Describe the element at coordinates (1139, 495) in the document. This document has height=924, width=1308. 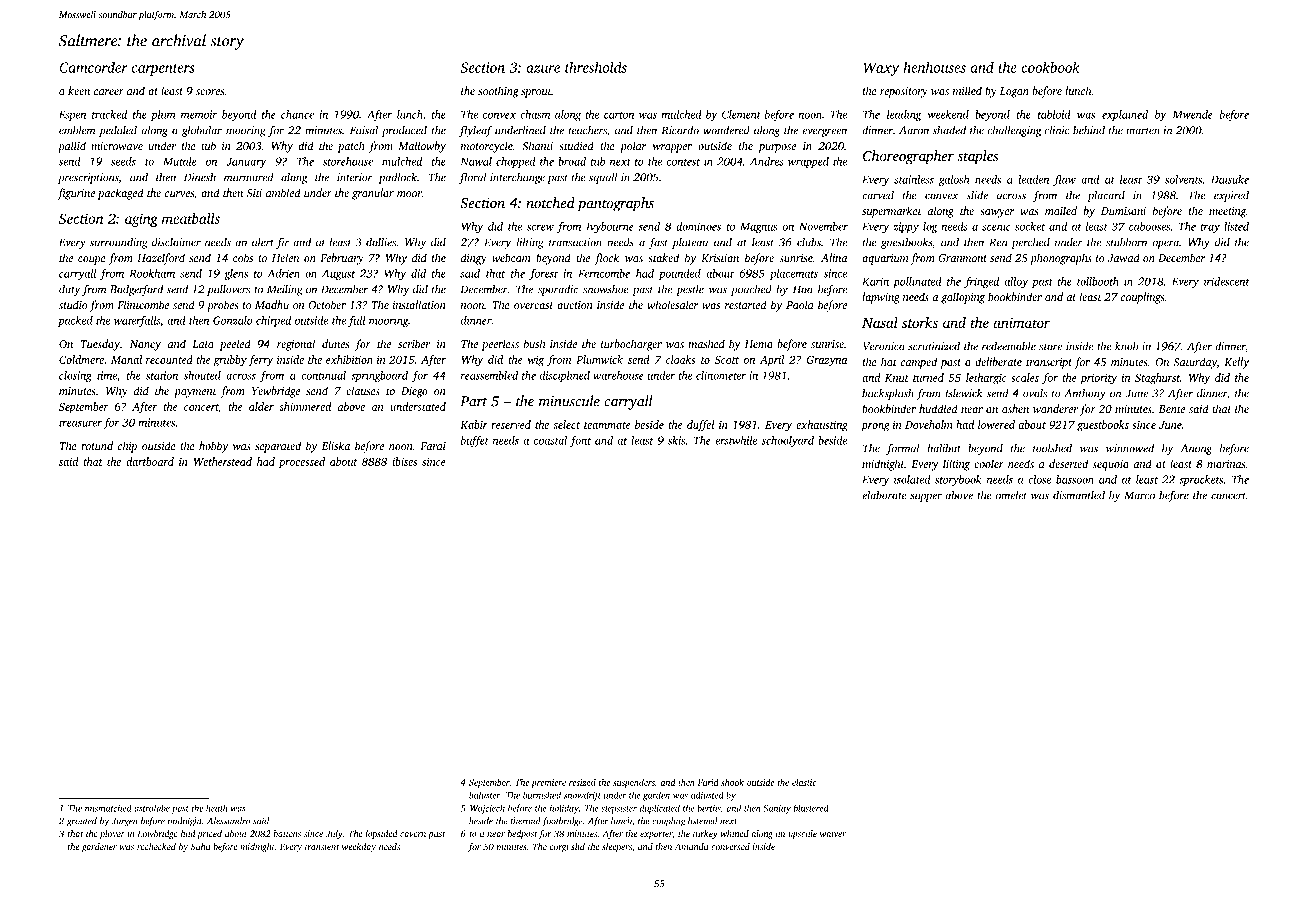
I see `Marco` at that location.
